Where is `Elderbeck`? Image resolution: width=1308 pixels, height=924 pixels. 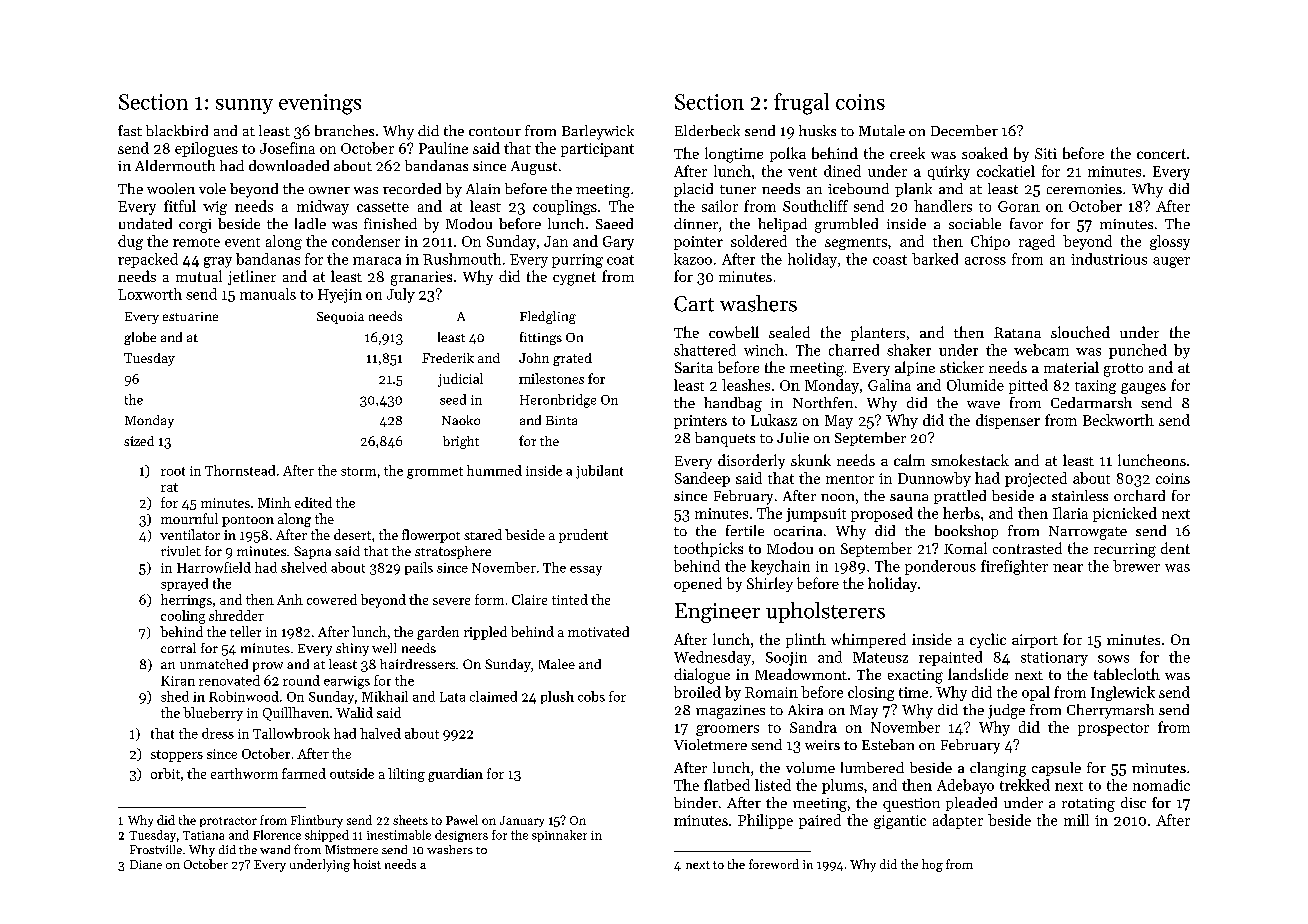 Elderbeck is located at coordinates (707, 130).
